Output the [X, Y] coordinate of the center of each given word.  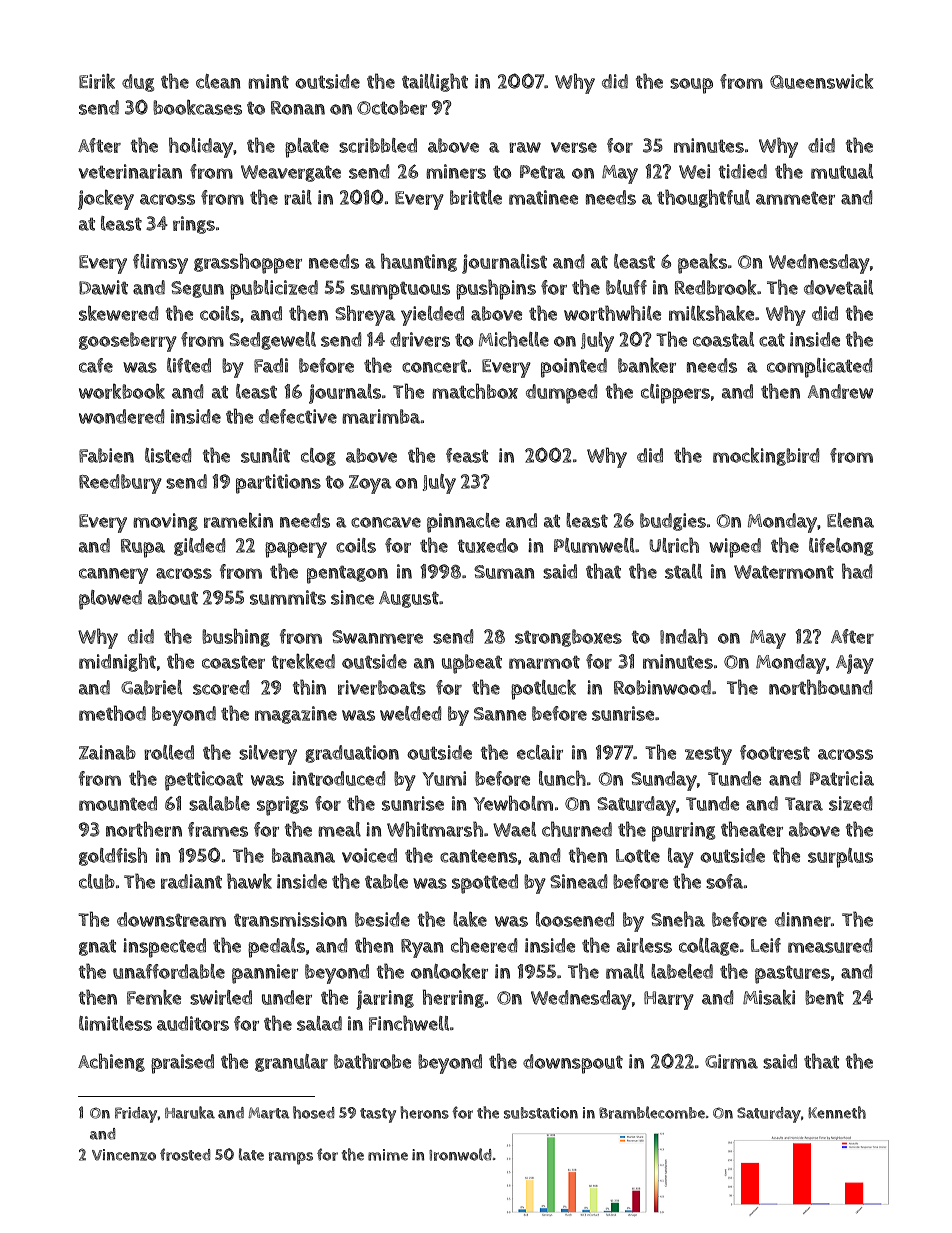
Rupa [143, 548]
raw [525, 147]
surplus [840, 858]
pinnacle [463, 523]
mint [268, 81]
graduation [352, 754]
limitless [115, 1023]
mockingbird [766, 457]
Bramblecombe [652, 1112]
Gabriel [151, 687]
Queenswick [821, 81]
